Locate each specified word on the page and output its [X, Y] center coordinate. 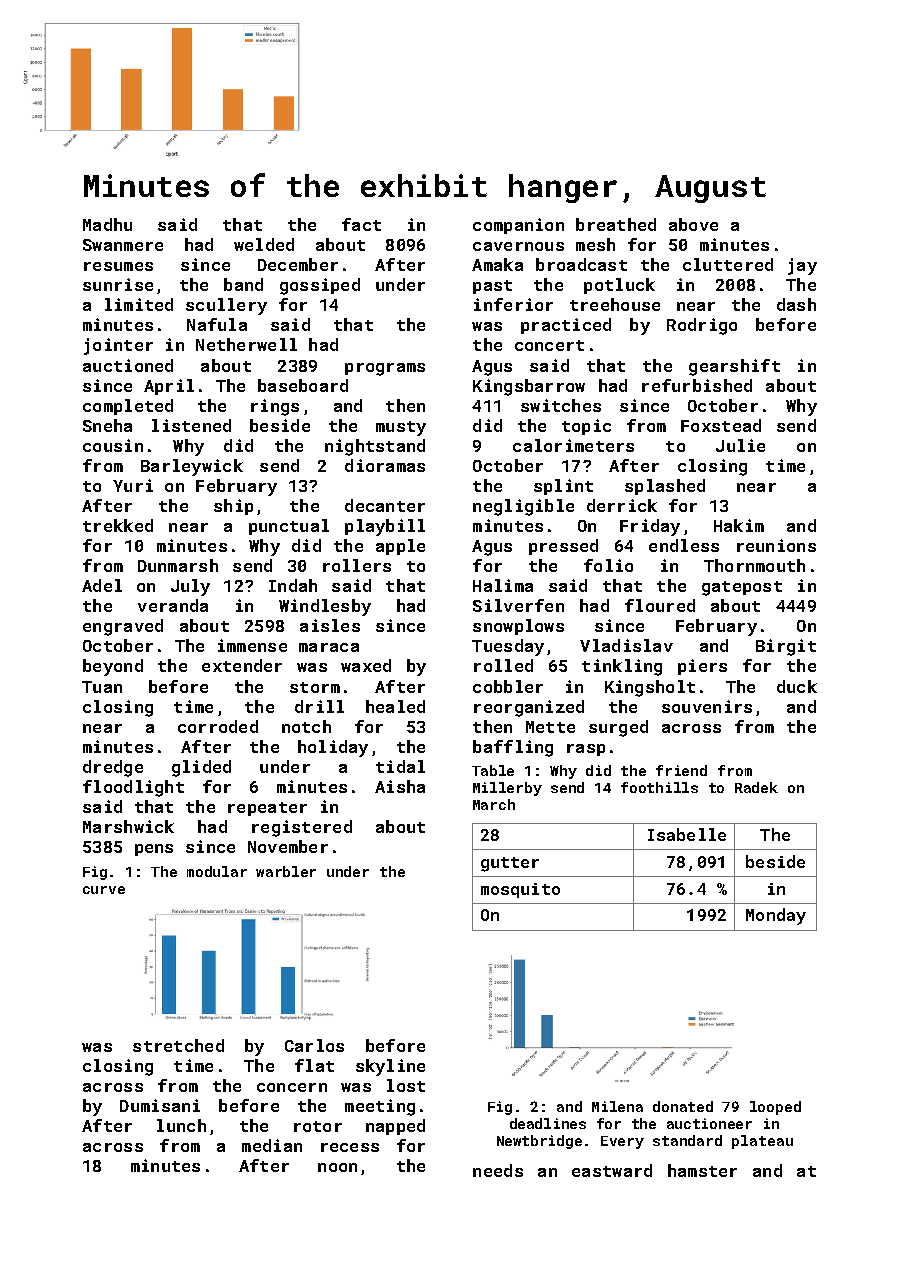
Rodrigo [702, 326]
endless [684, 545]
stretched [178, 1045]
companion [518, 226]
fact [361, 224]
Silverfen [518, 605]
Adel [102, 585]
